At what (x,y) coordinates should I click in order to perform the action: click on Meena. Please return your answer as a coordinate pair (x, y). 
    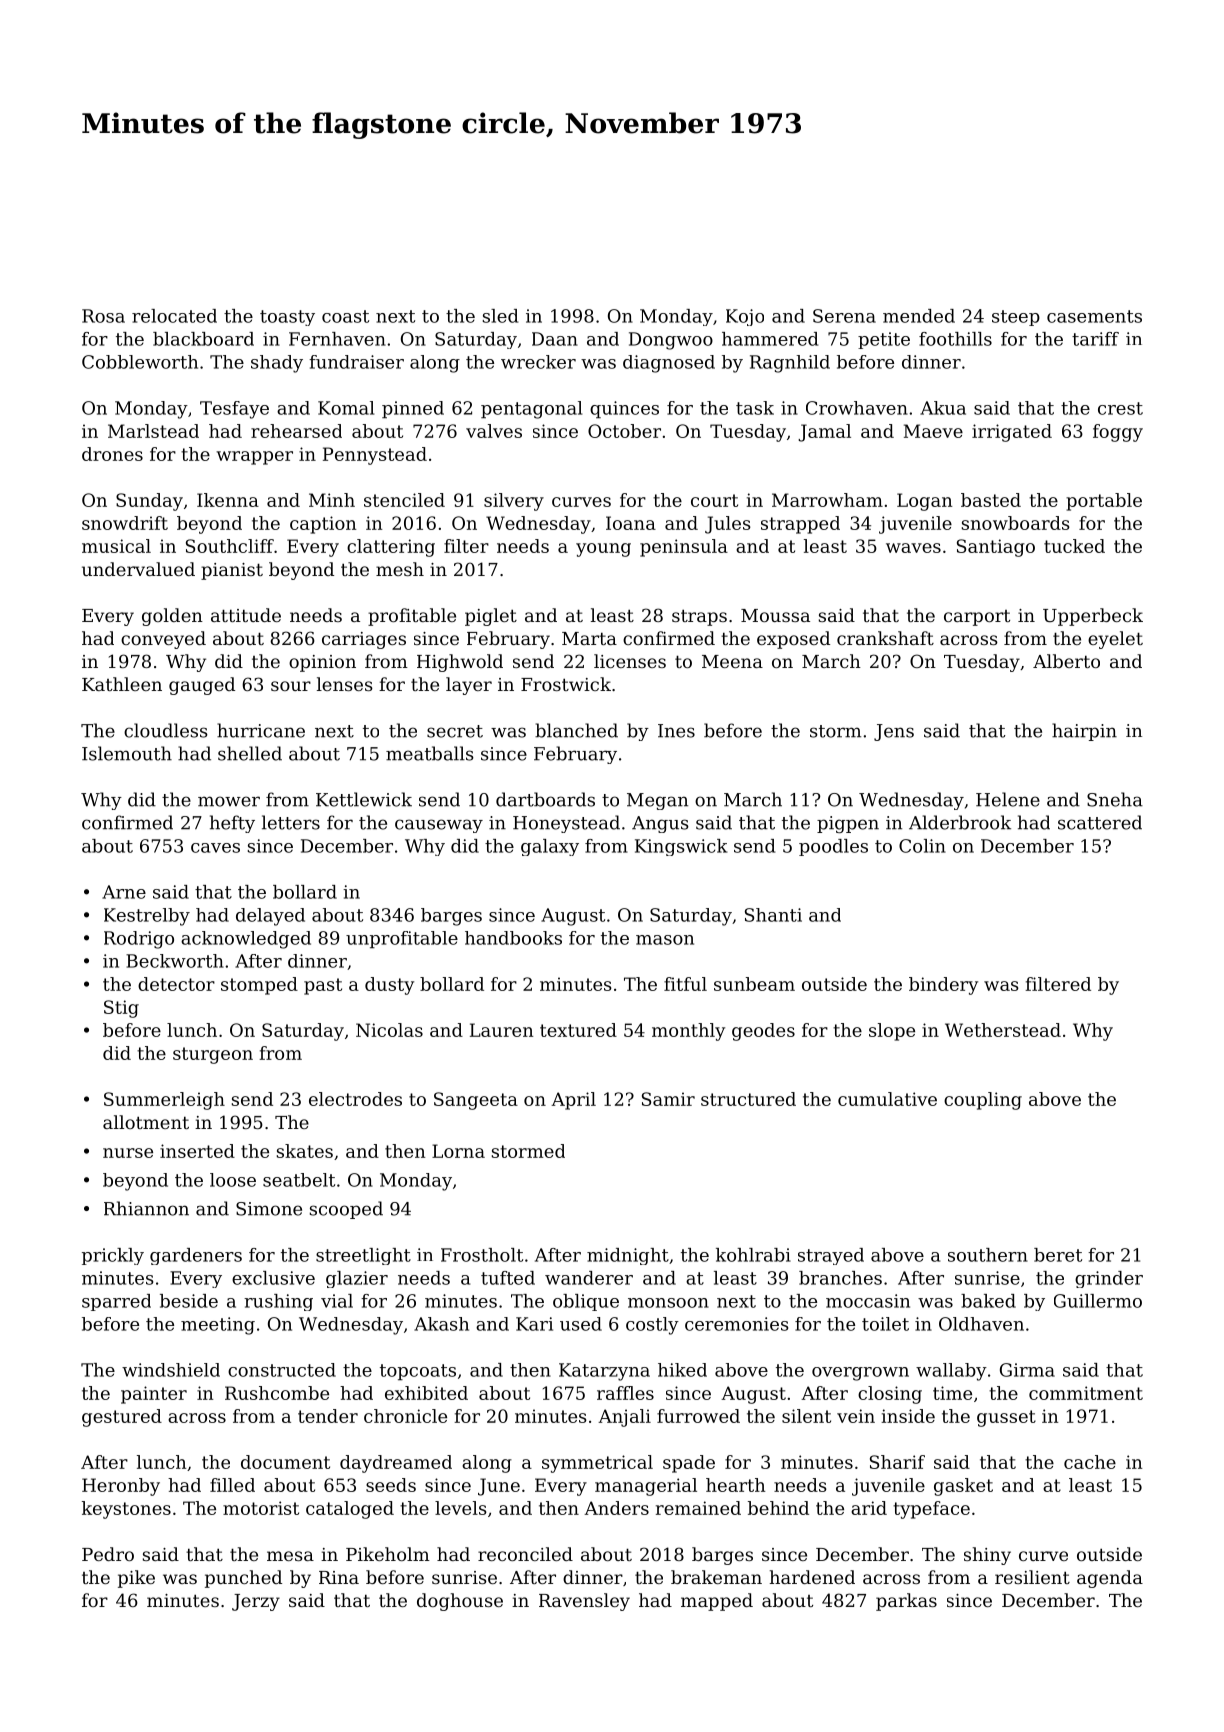
    Looking at the image, I should click on (732, 661).
